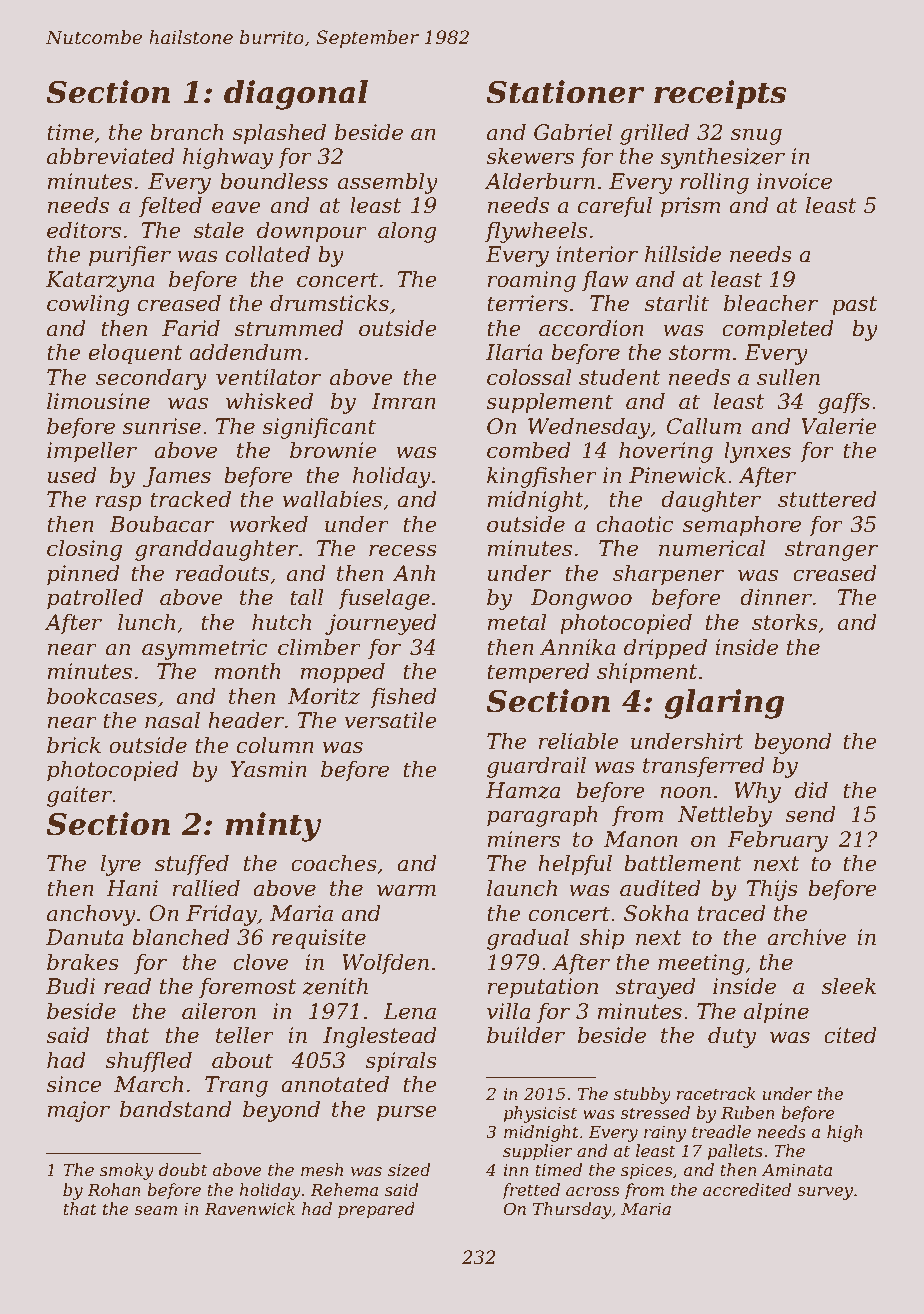  I want to click on bandstand, so click(176, 1109).
